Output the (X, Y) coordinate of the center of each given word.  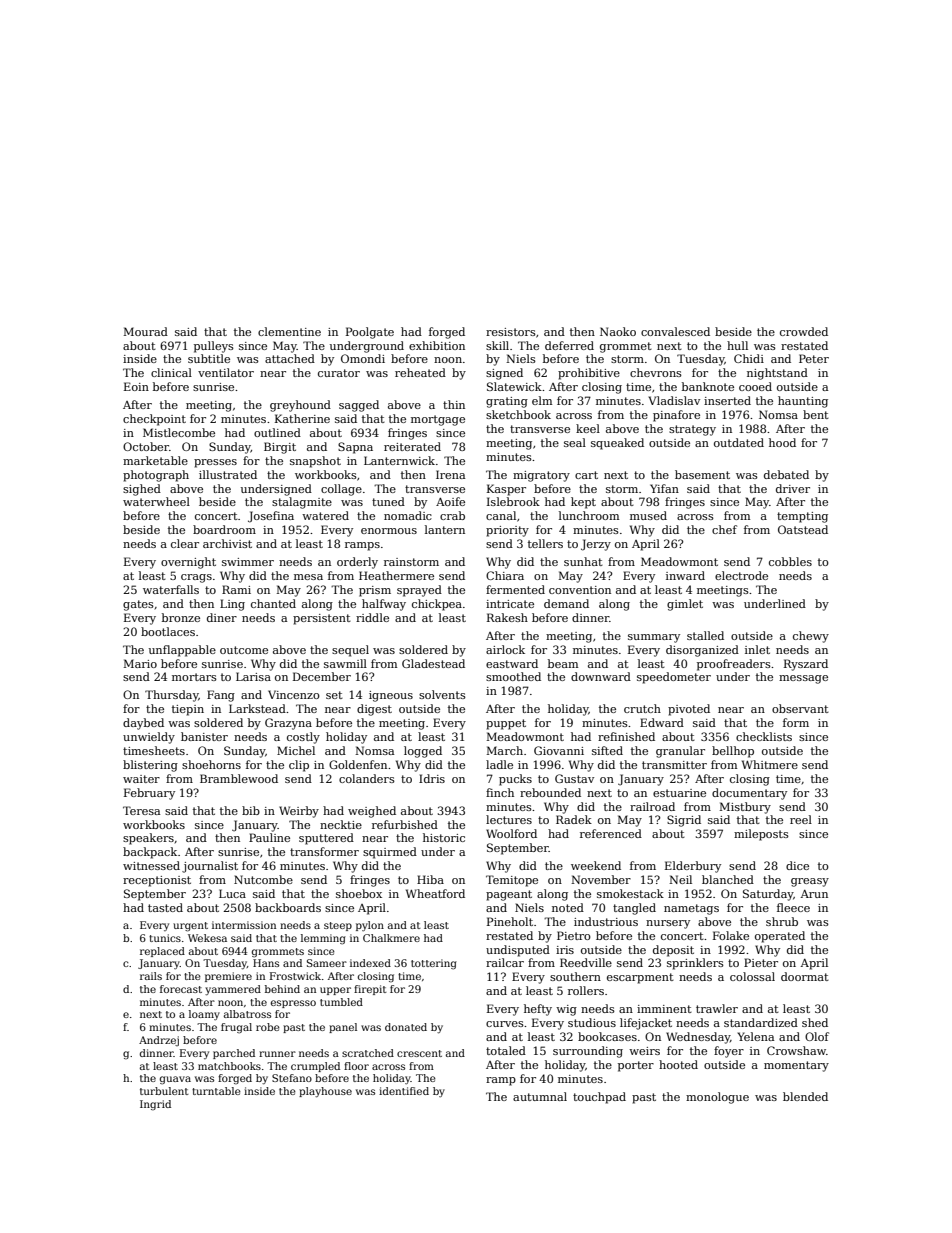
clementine (289, 331)
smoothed (513, 676)
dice (797, 865)
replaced (162, 952)
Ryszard (806, 665)
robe (268, 1027)
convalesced (675, 331)
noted (568, 907)
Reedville (586, 962)
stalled (705, 635)
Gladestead (433, 663)
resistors (511, 332)
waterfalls (171, 589)
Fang (221, 696)
